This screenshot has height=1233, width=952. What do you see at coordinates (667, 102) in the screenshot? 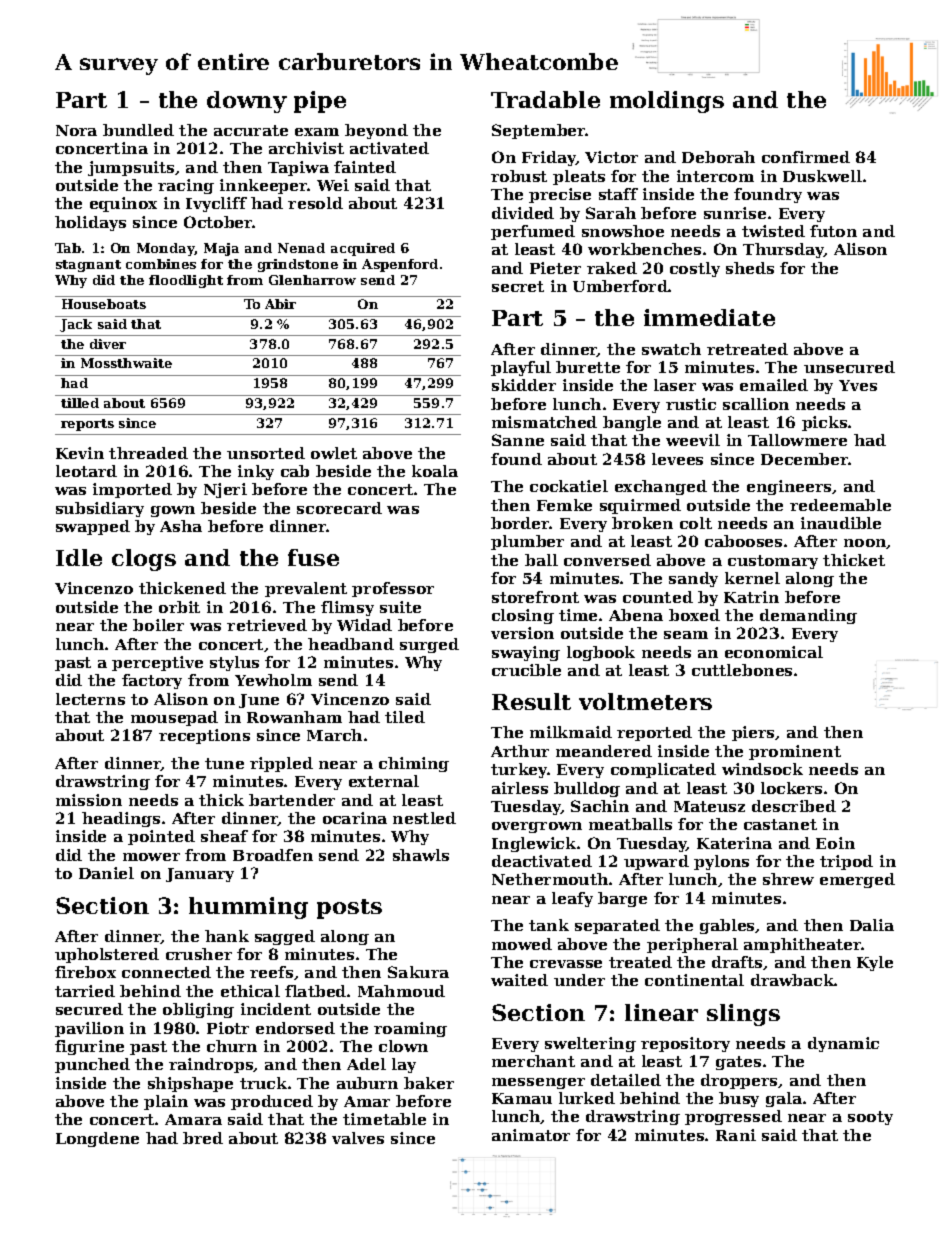
I see `moldings` at bounding box center [667, 102].
